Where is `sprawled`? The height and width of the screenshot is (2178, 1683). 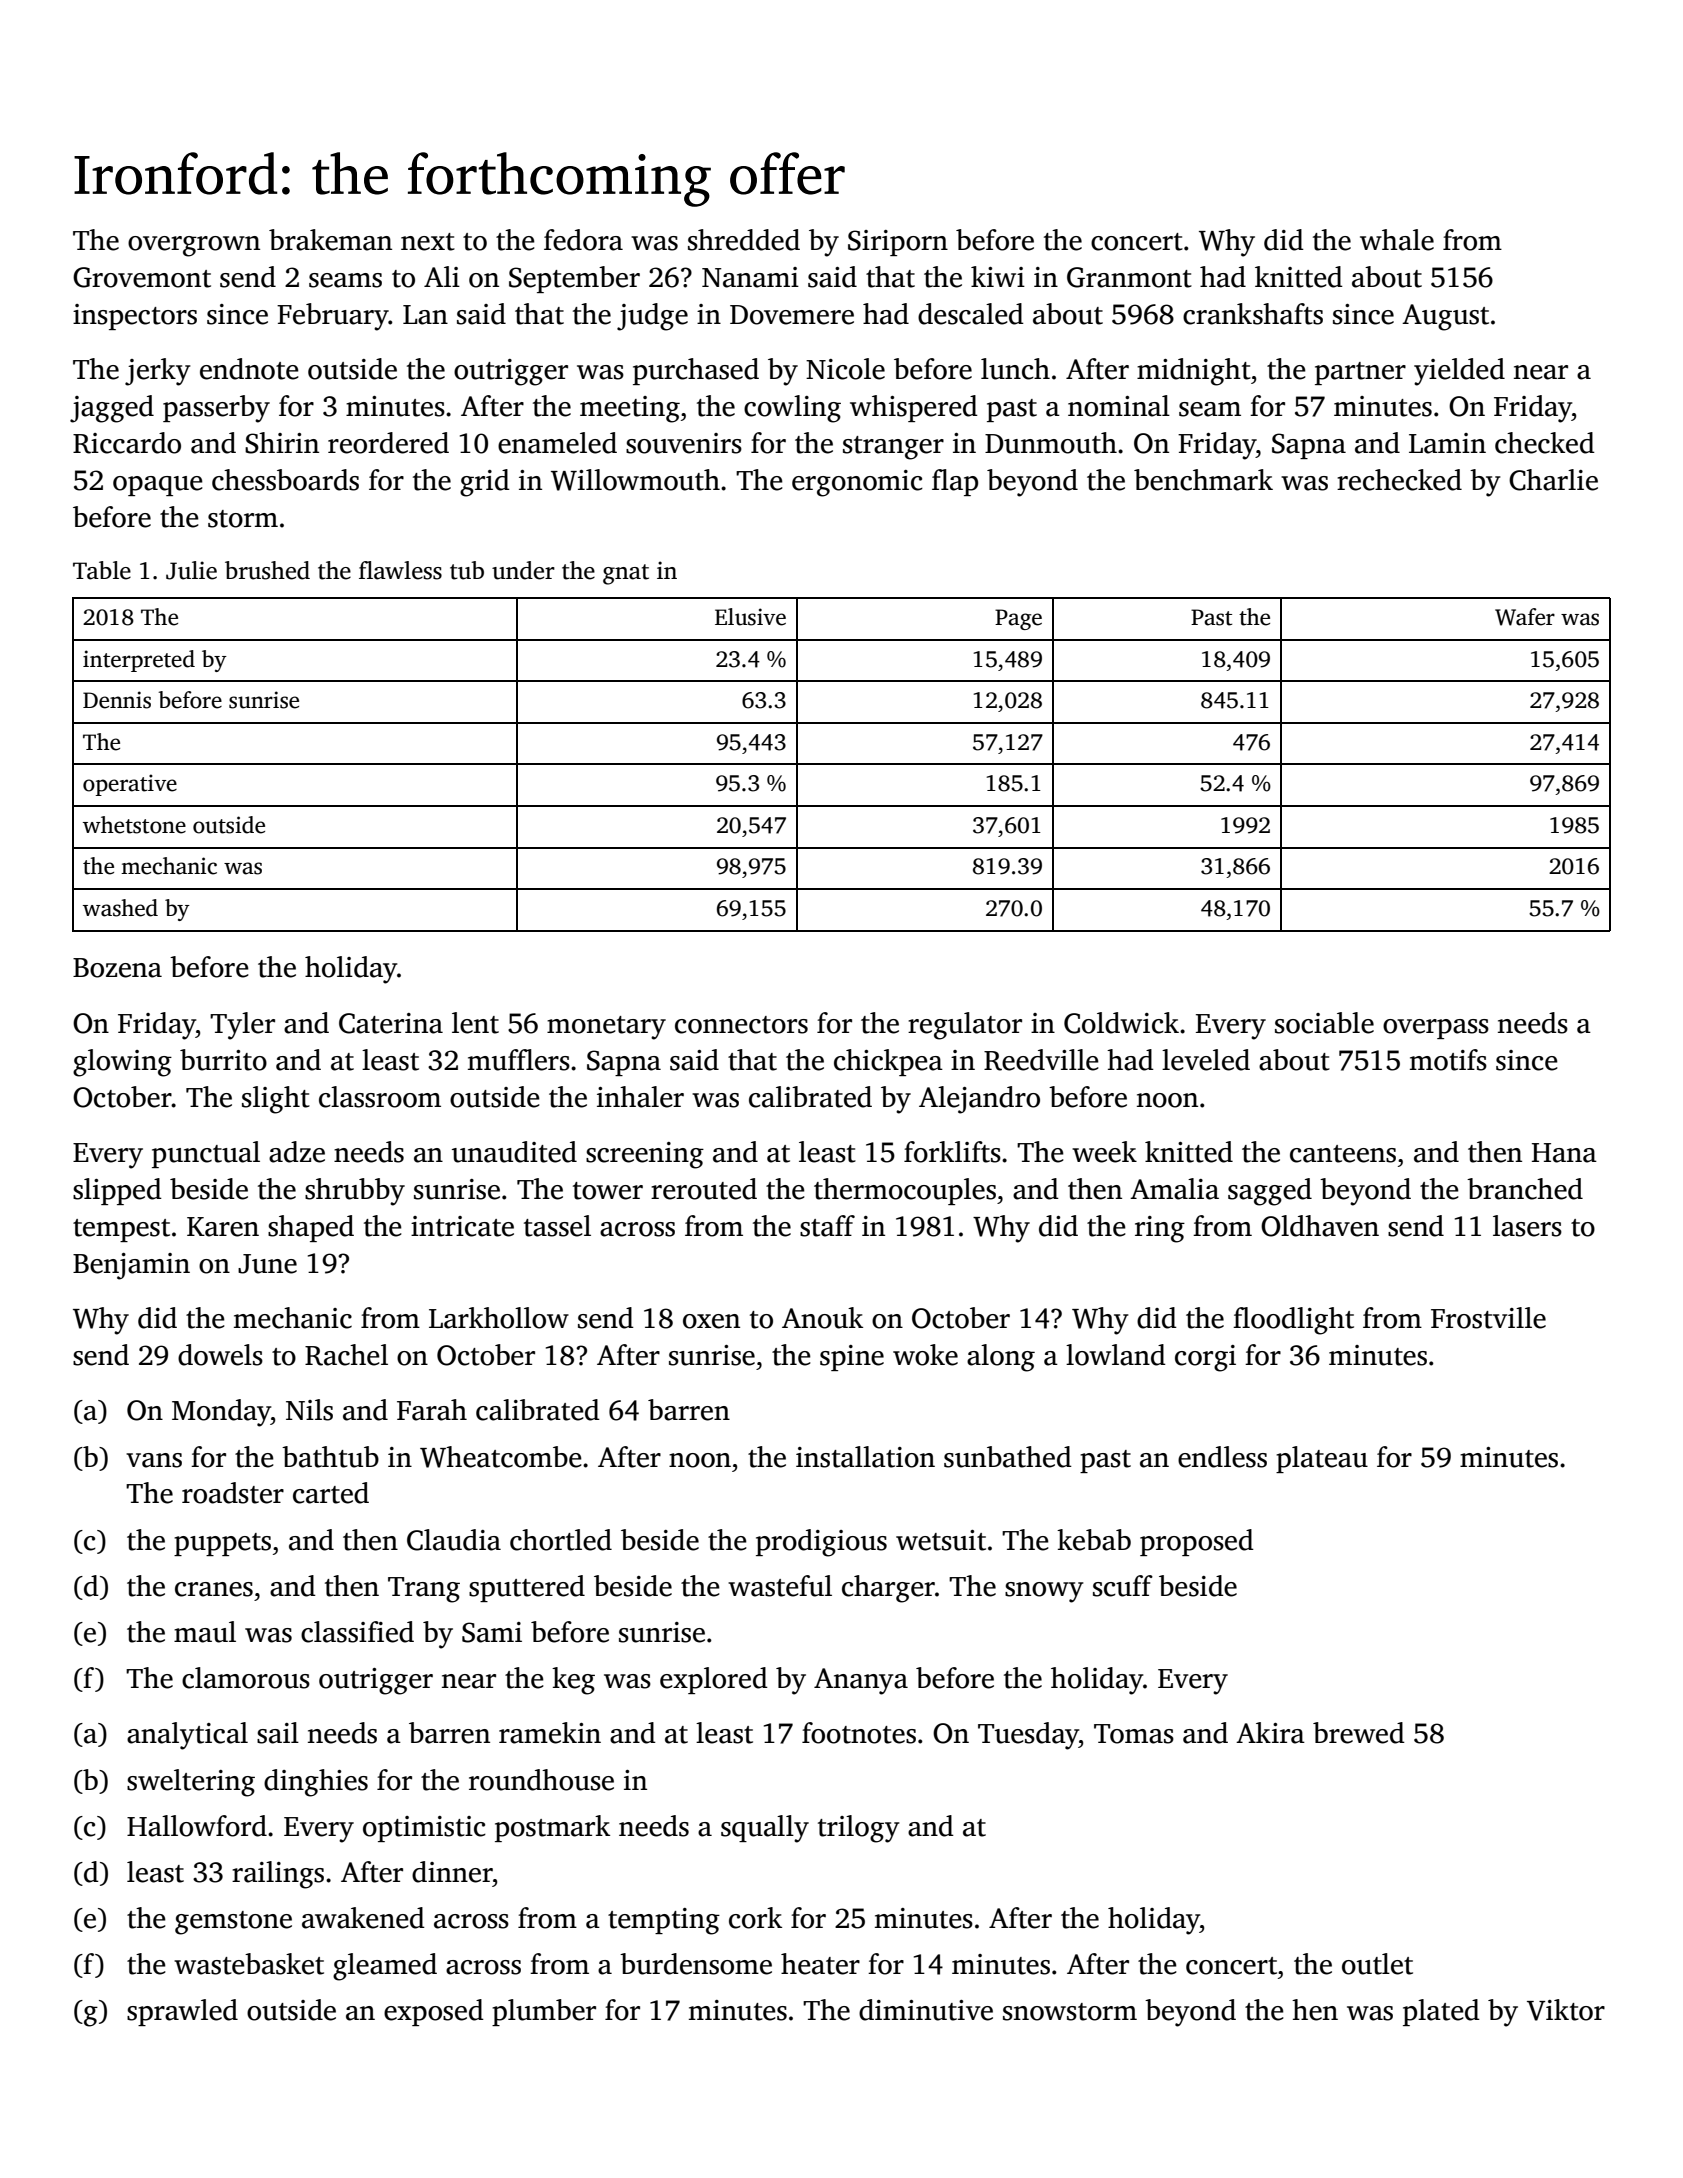 sprawled is located at coordinates (182, 2012).
